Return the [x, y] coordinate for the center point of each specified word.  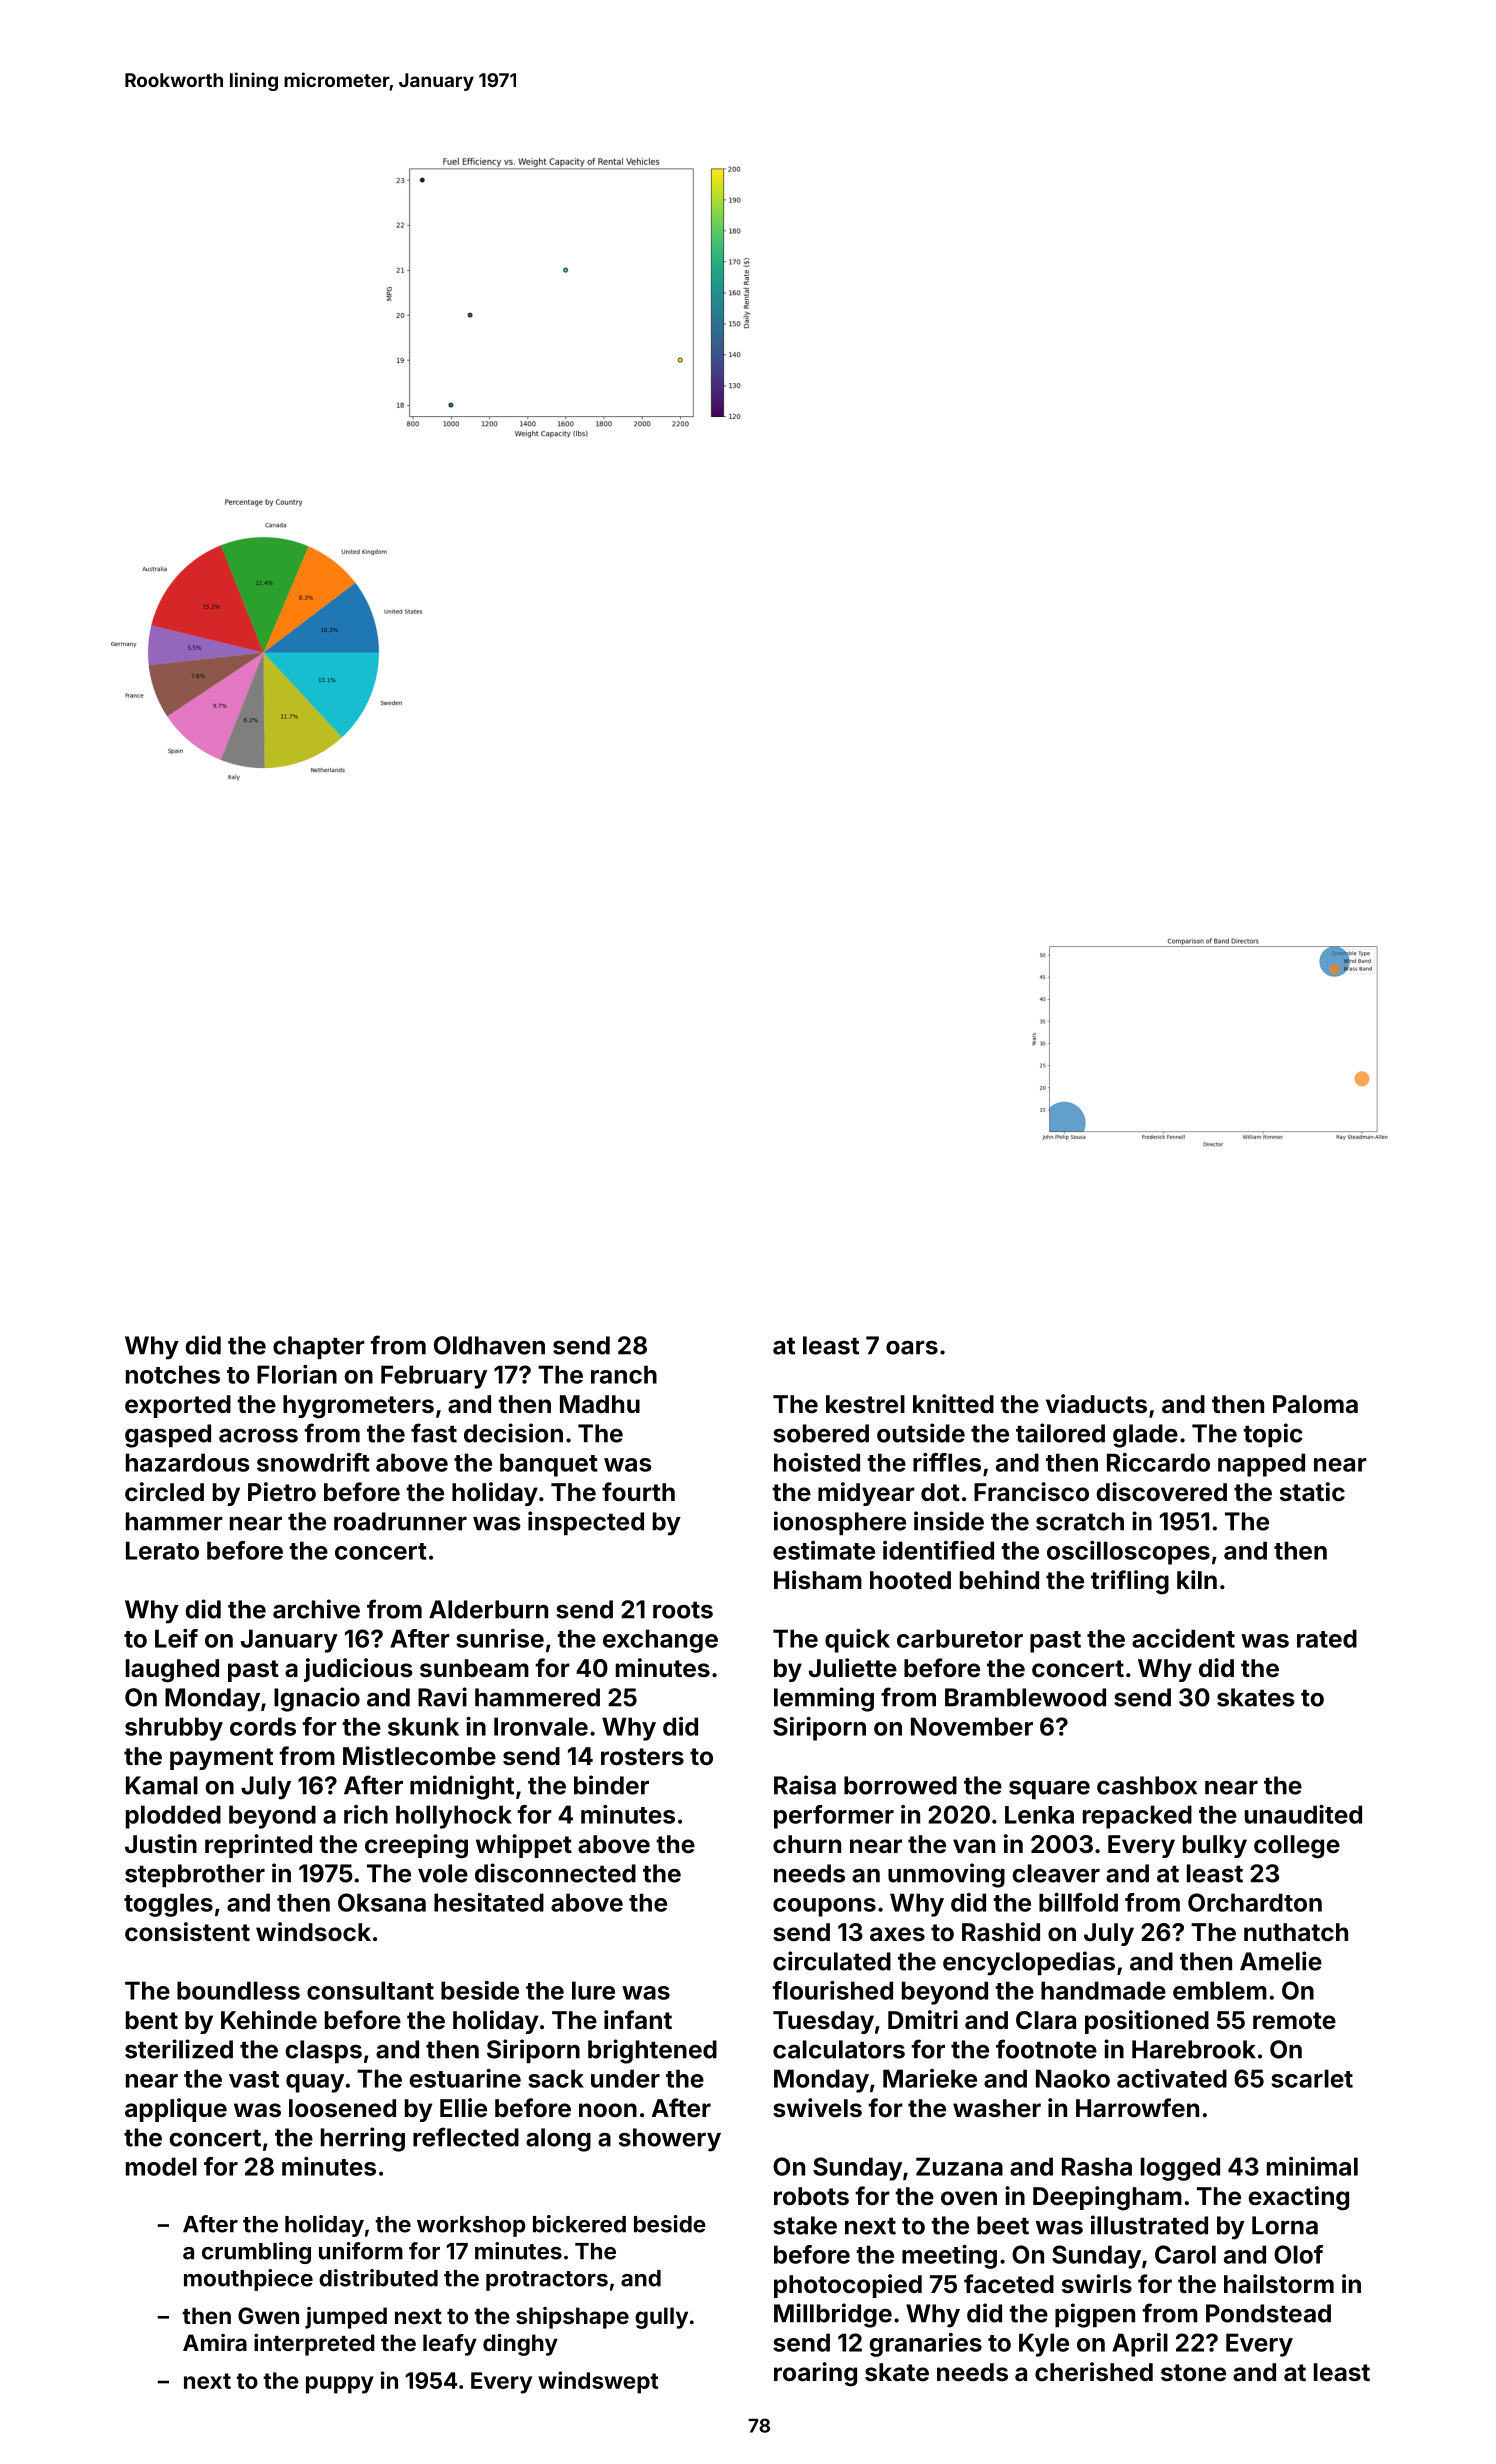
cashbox [1147, 1785]
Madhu [600, 1404]
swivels [817, 2108]
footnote [1046, 2049]
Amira [215, 2342]
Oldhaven [489, 1345]
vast [254, 2079]
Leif [176, 1638]
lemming [824, 1699]
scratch [1080, 1521]
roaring [815, 2374]
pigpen [1095, 2315]
